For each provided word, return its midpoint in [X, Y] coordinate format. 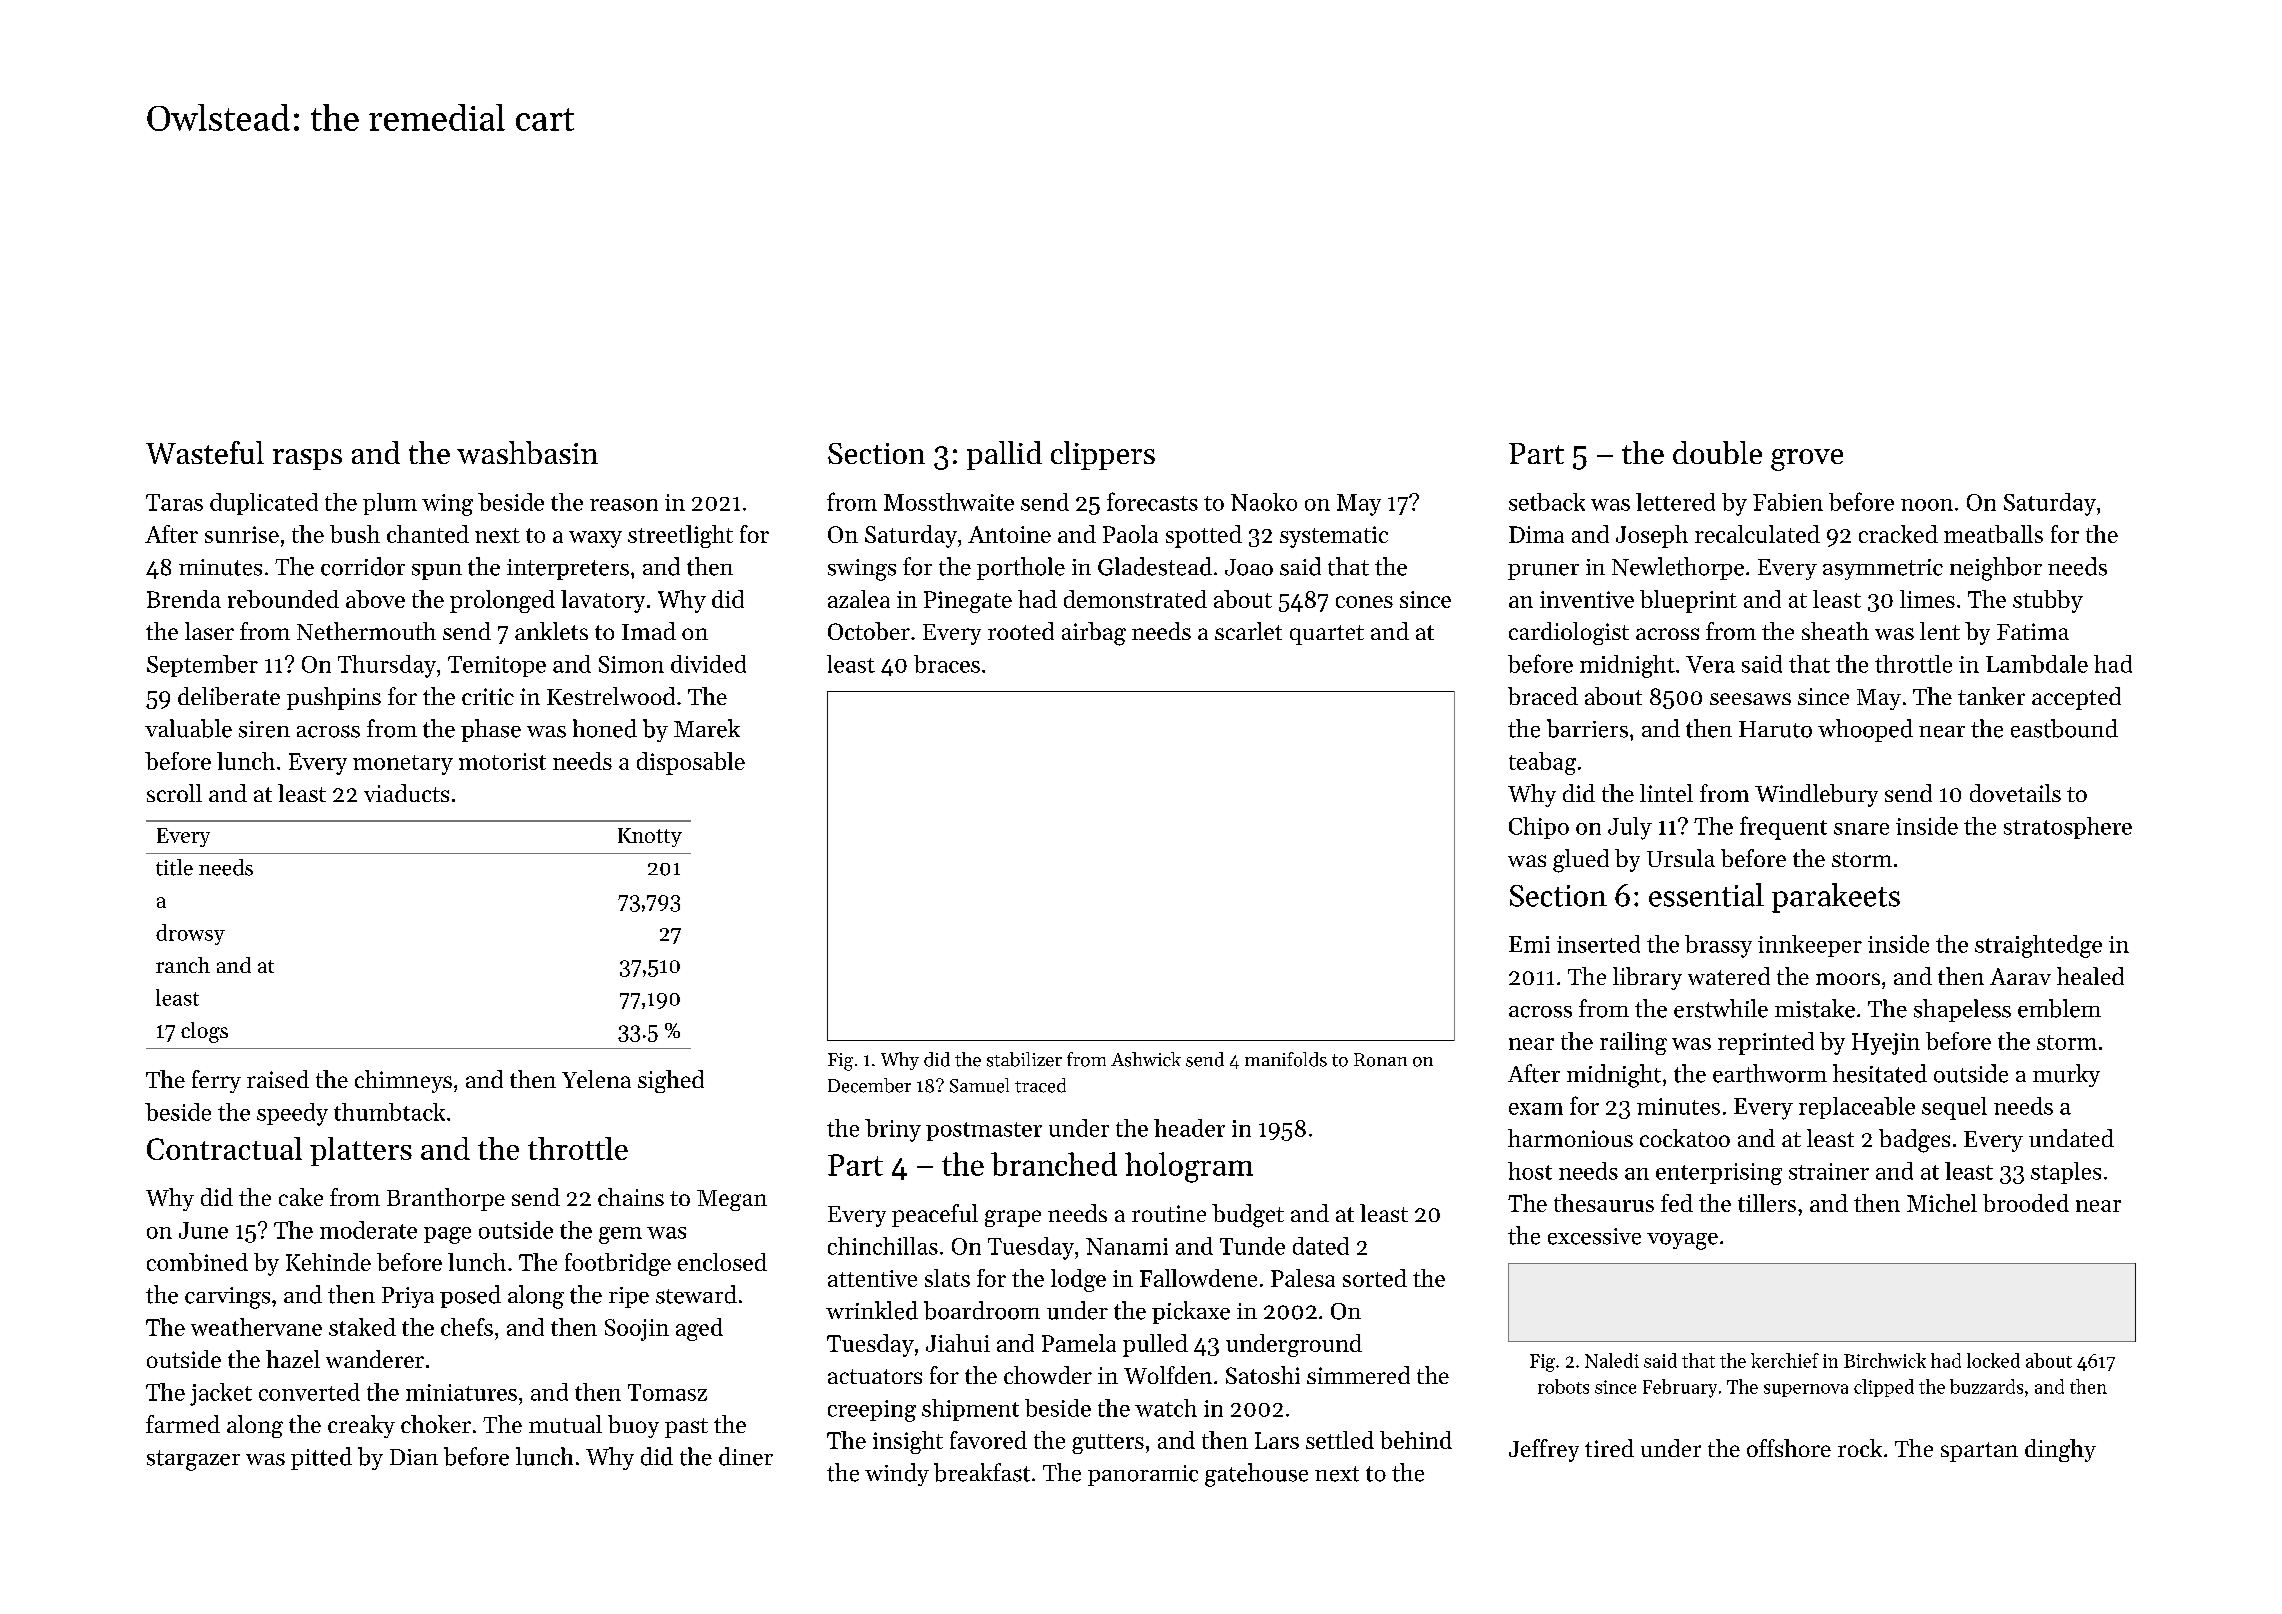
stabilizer [1024, 1059]
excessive [1594, 1236]
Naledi [1612, 1360]
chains [631, 1197]
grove [1807, 460]
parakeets [1836, 898]
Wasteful [205, 452]
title [174, 867]
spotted [1204, 536]
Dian [414, 1457]
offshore [1789, 1448]
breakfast [982, 1472]
